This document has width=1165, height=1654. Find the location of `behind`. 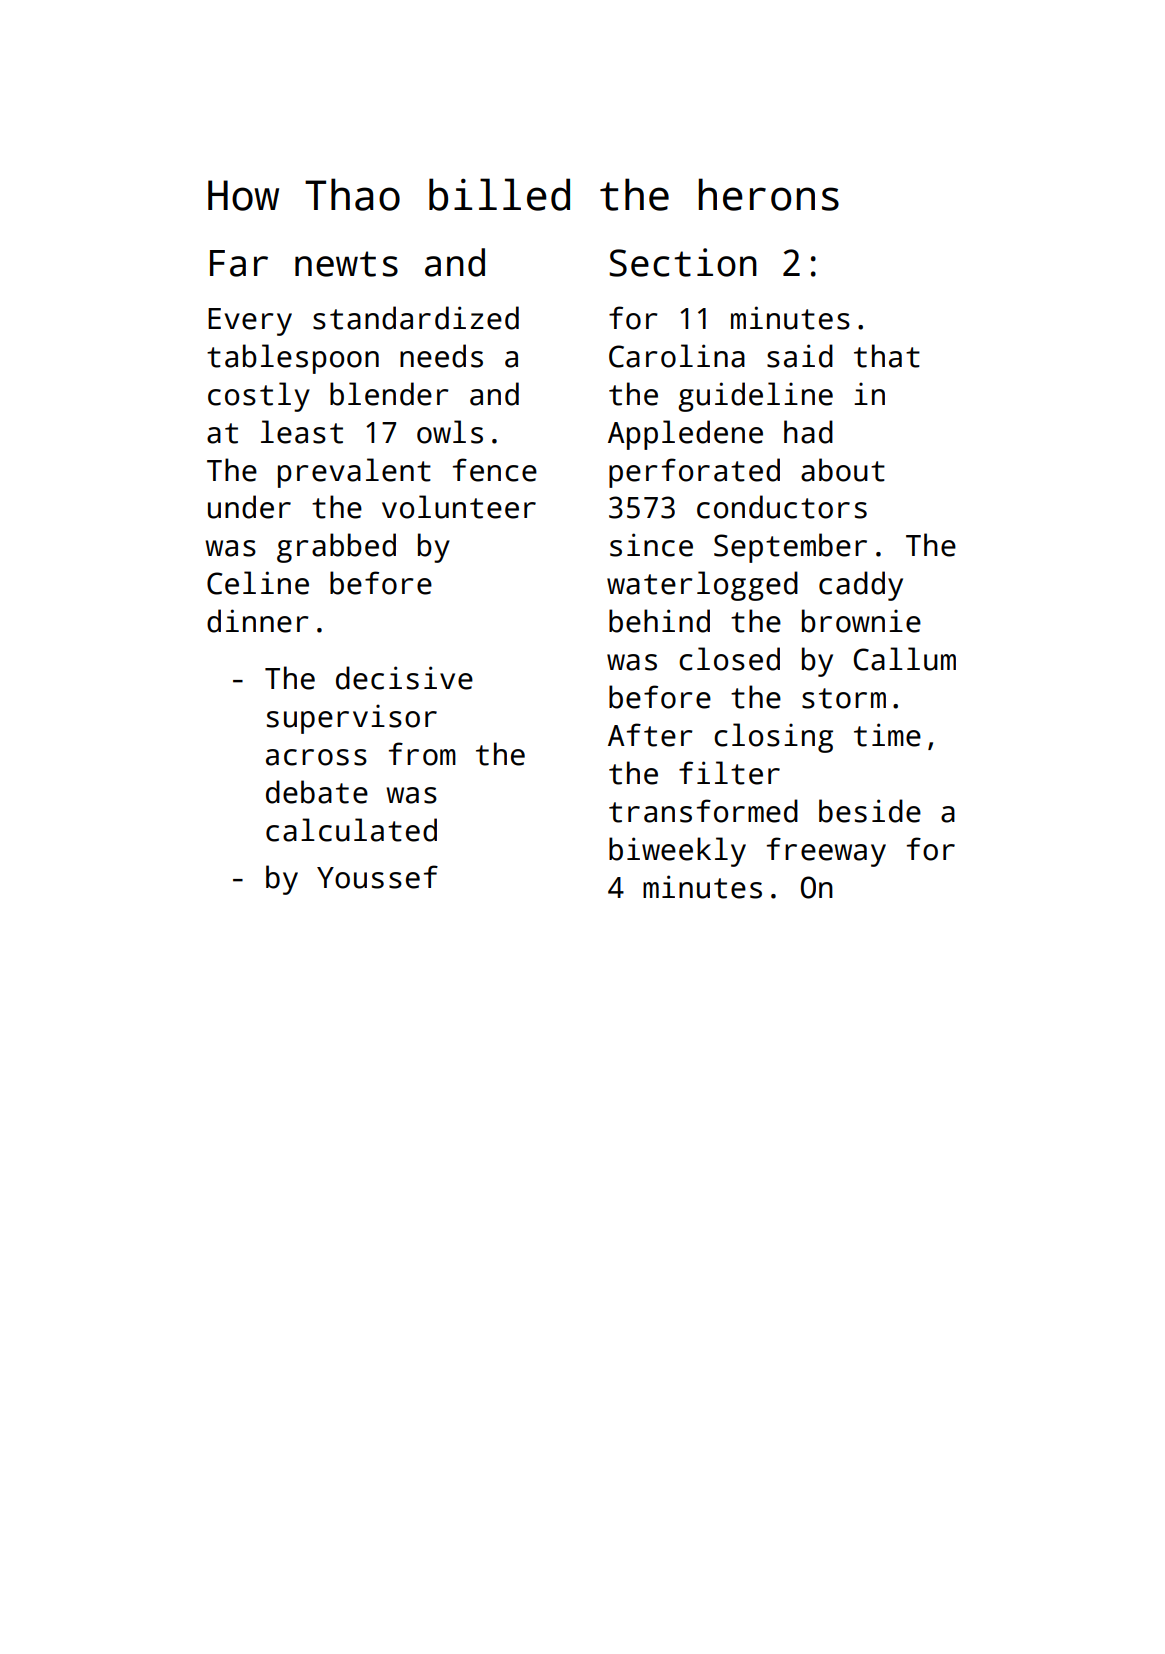

behind is located at coordinates (659, 621).
